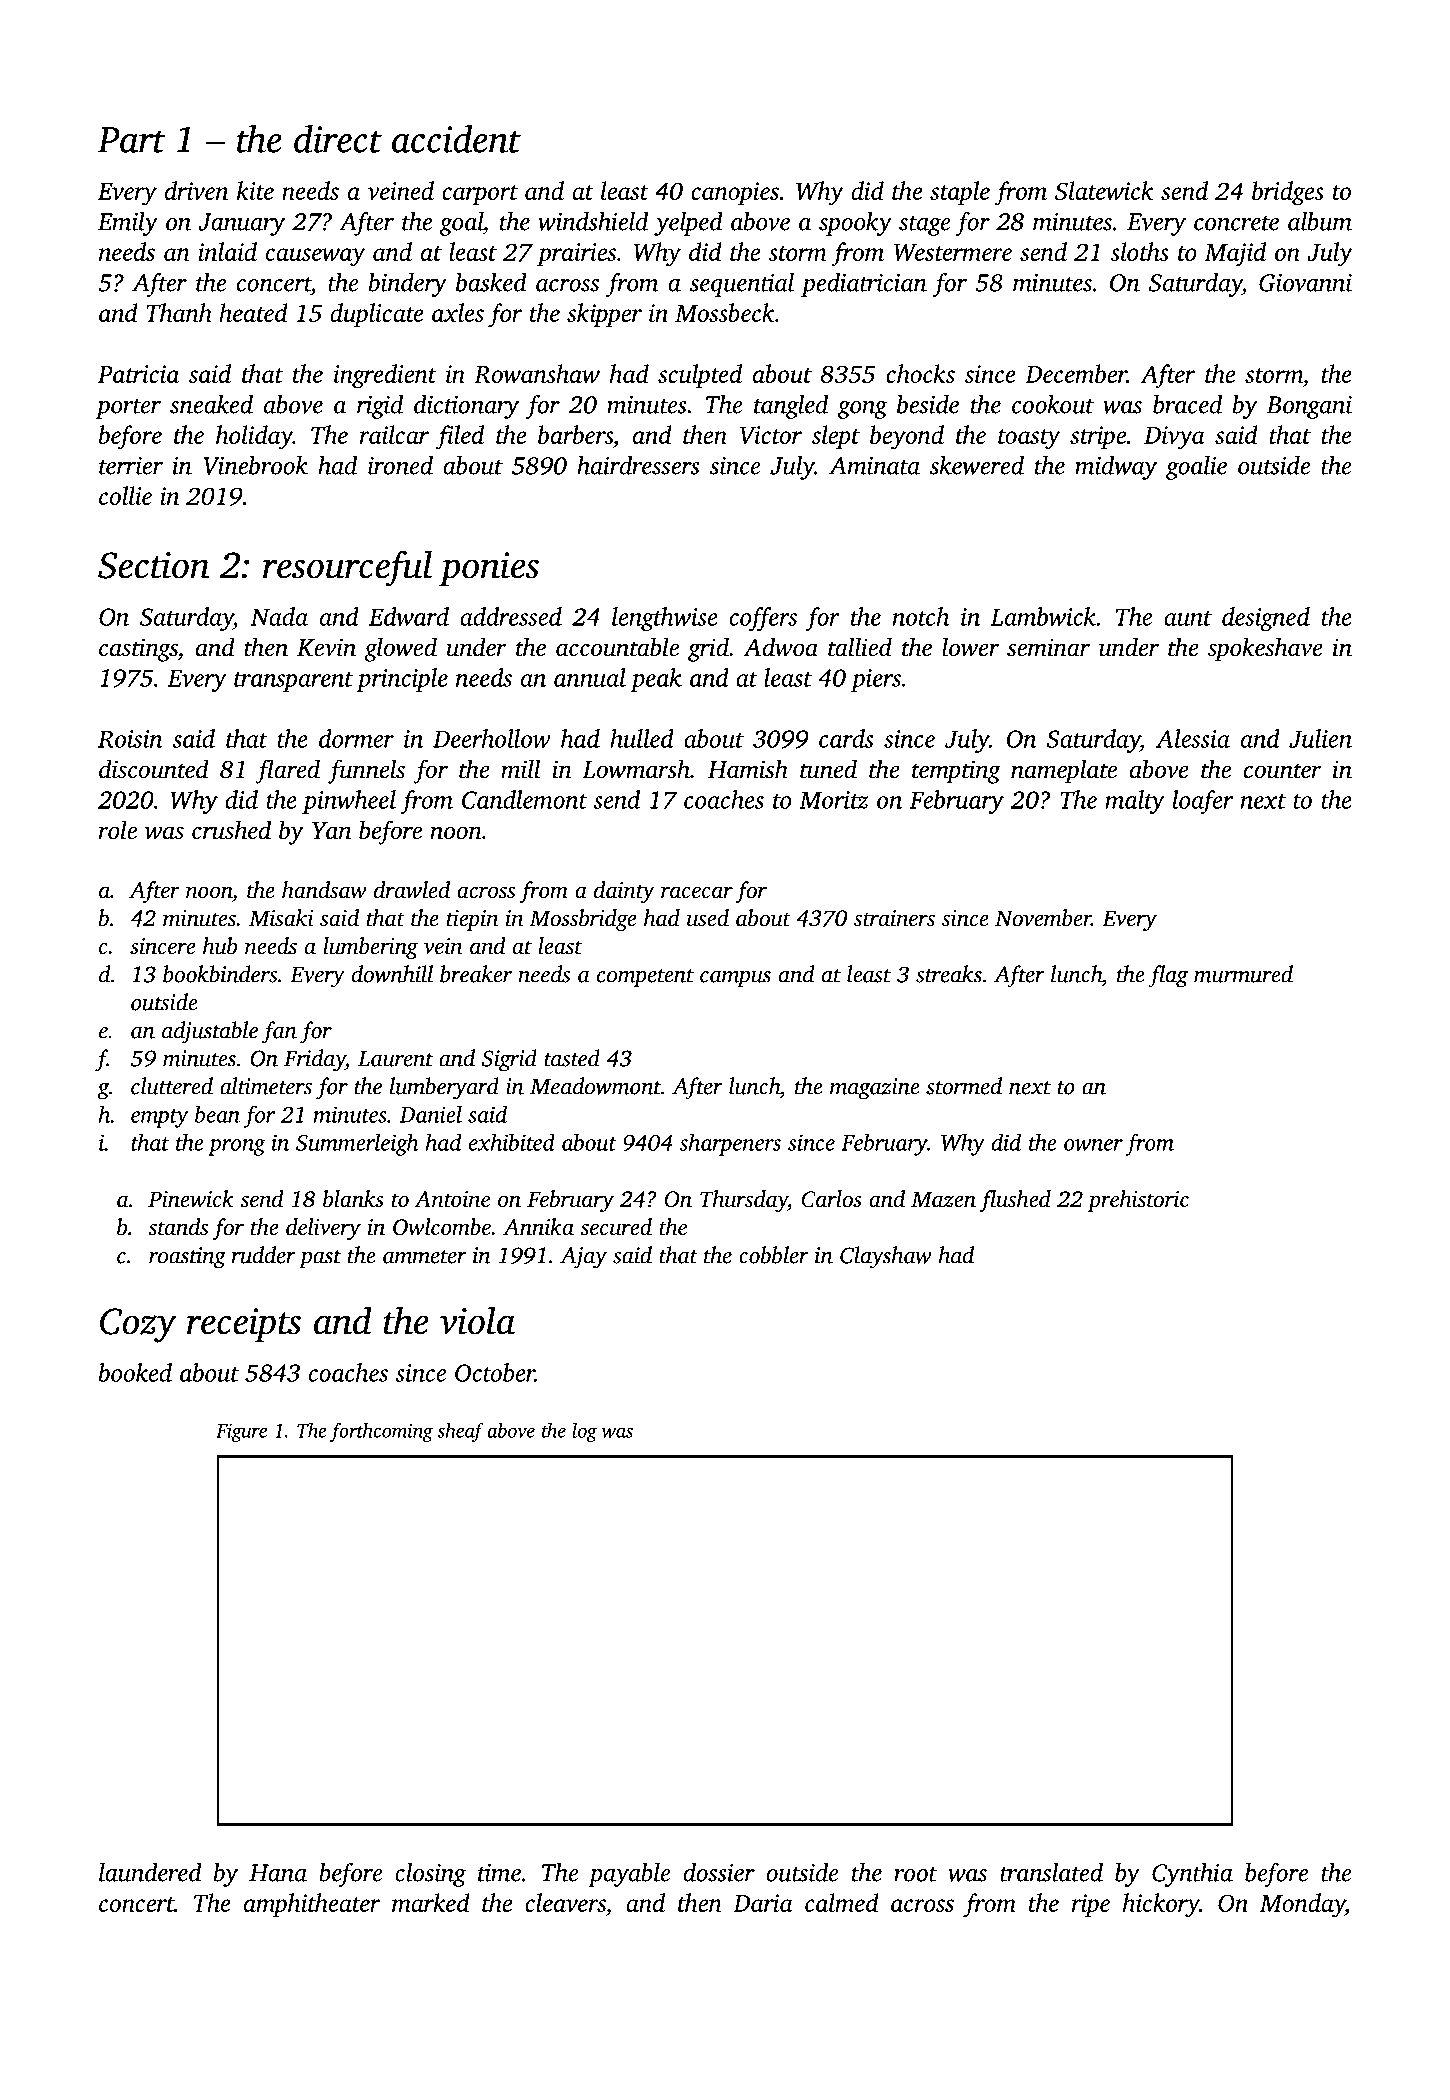 The height and width of the page is (2100, 1450). I want to click on Hana, so click(278, 1873).
